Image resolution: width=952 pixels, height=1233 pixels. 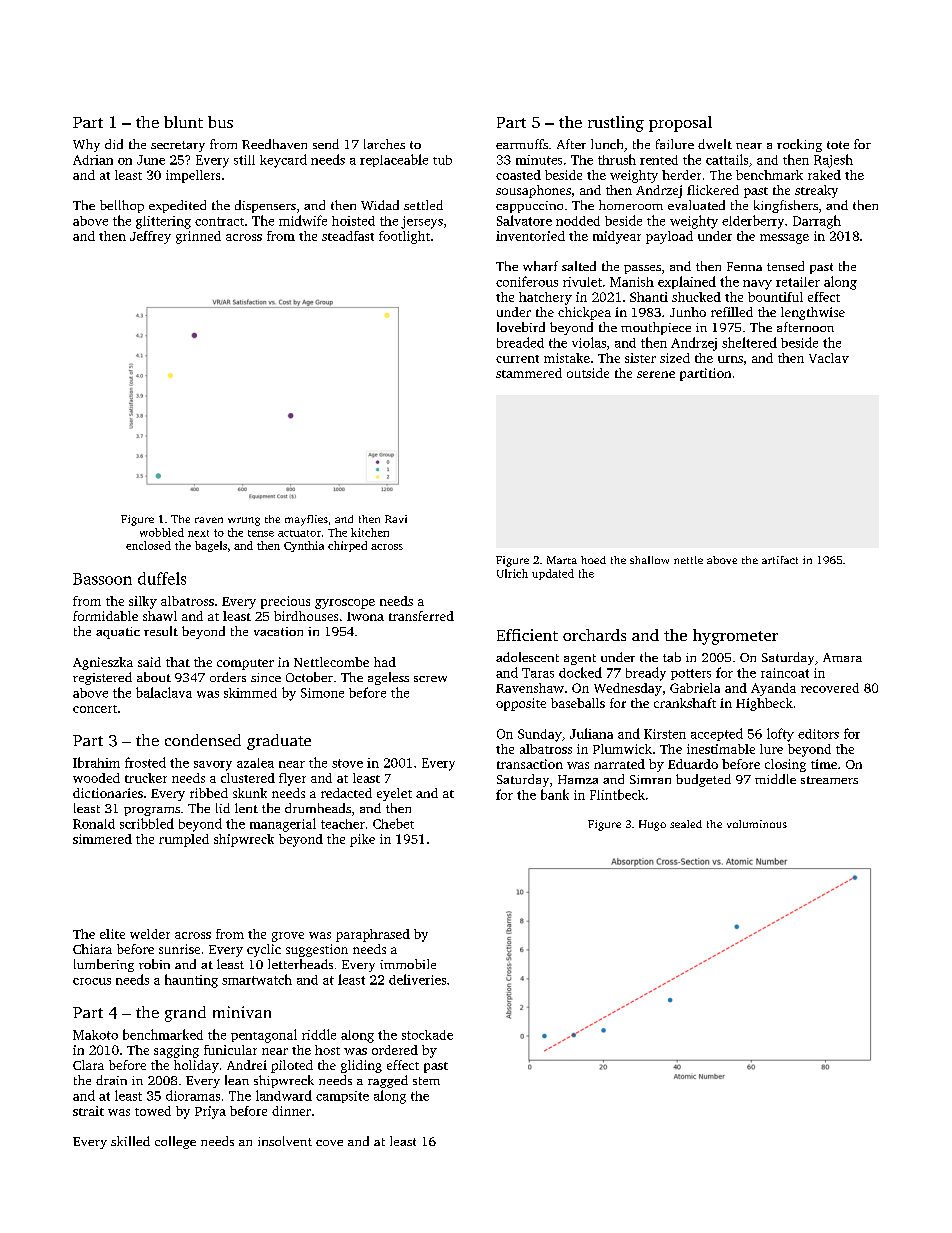 What do you see at coordinates (193, 176) in the image?
I see `impellers` at bounding box center [193, 176].
